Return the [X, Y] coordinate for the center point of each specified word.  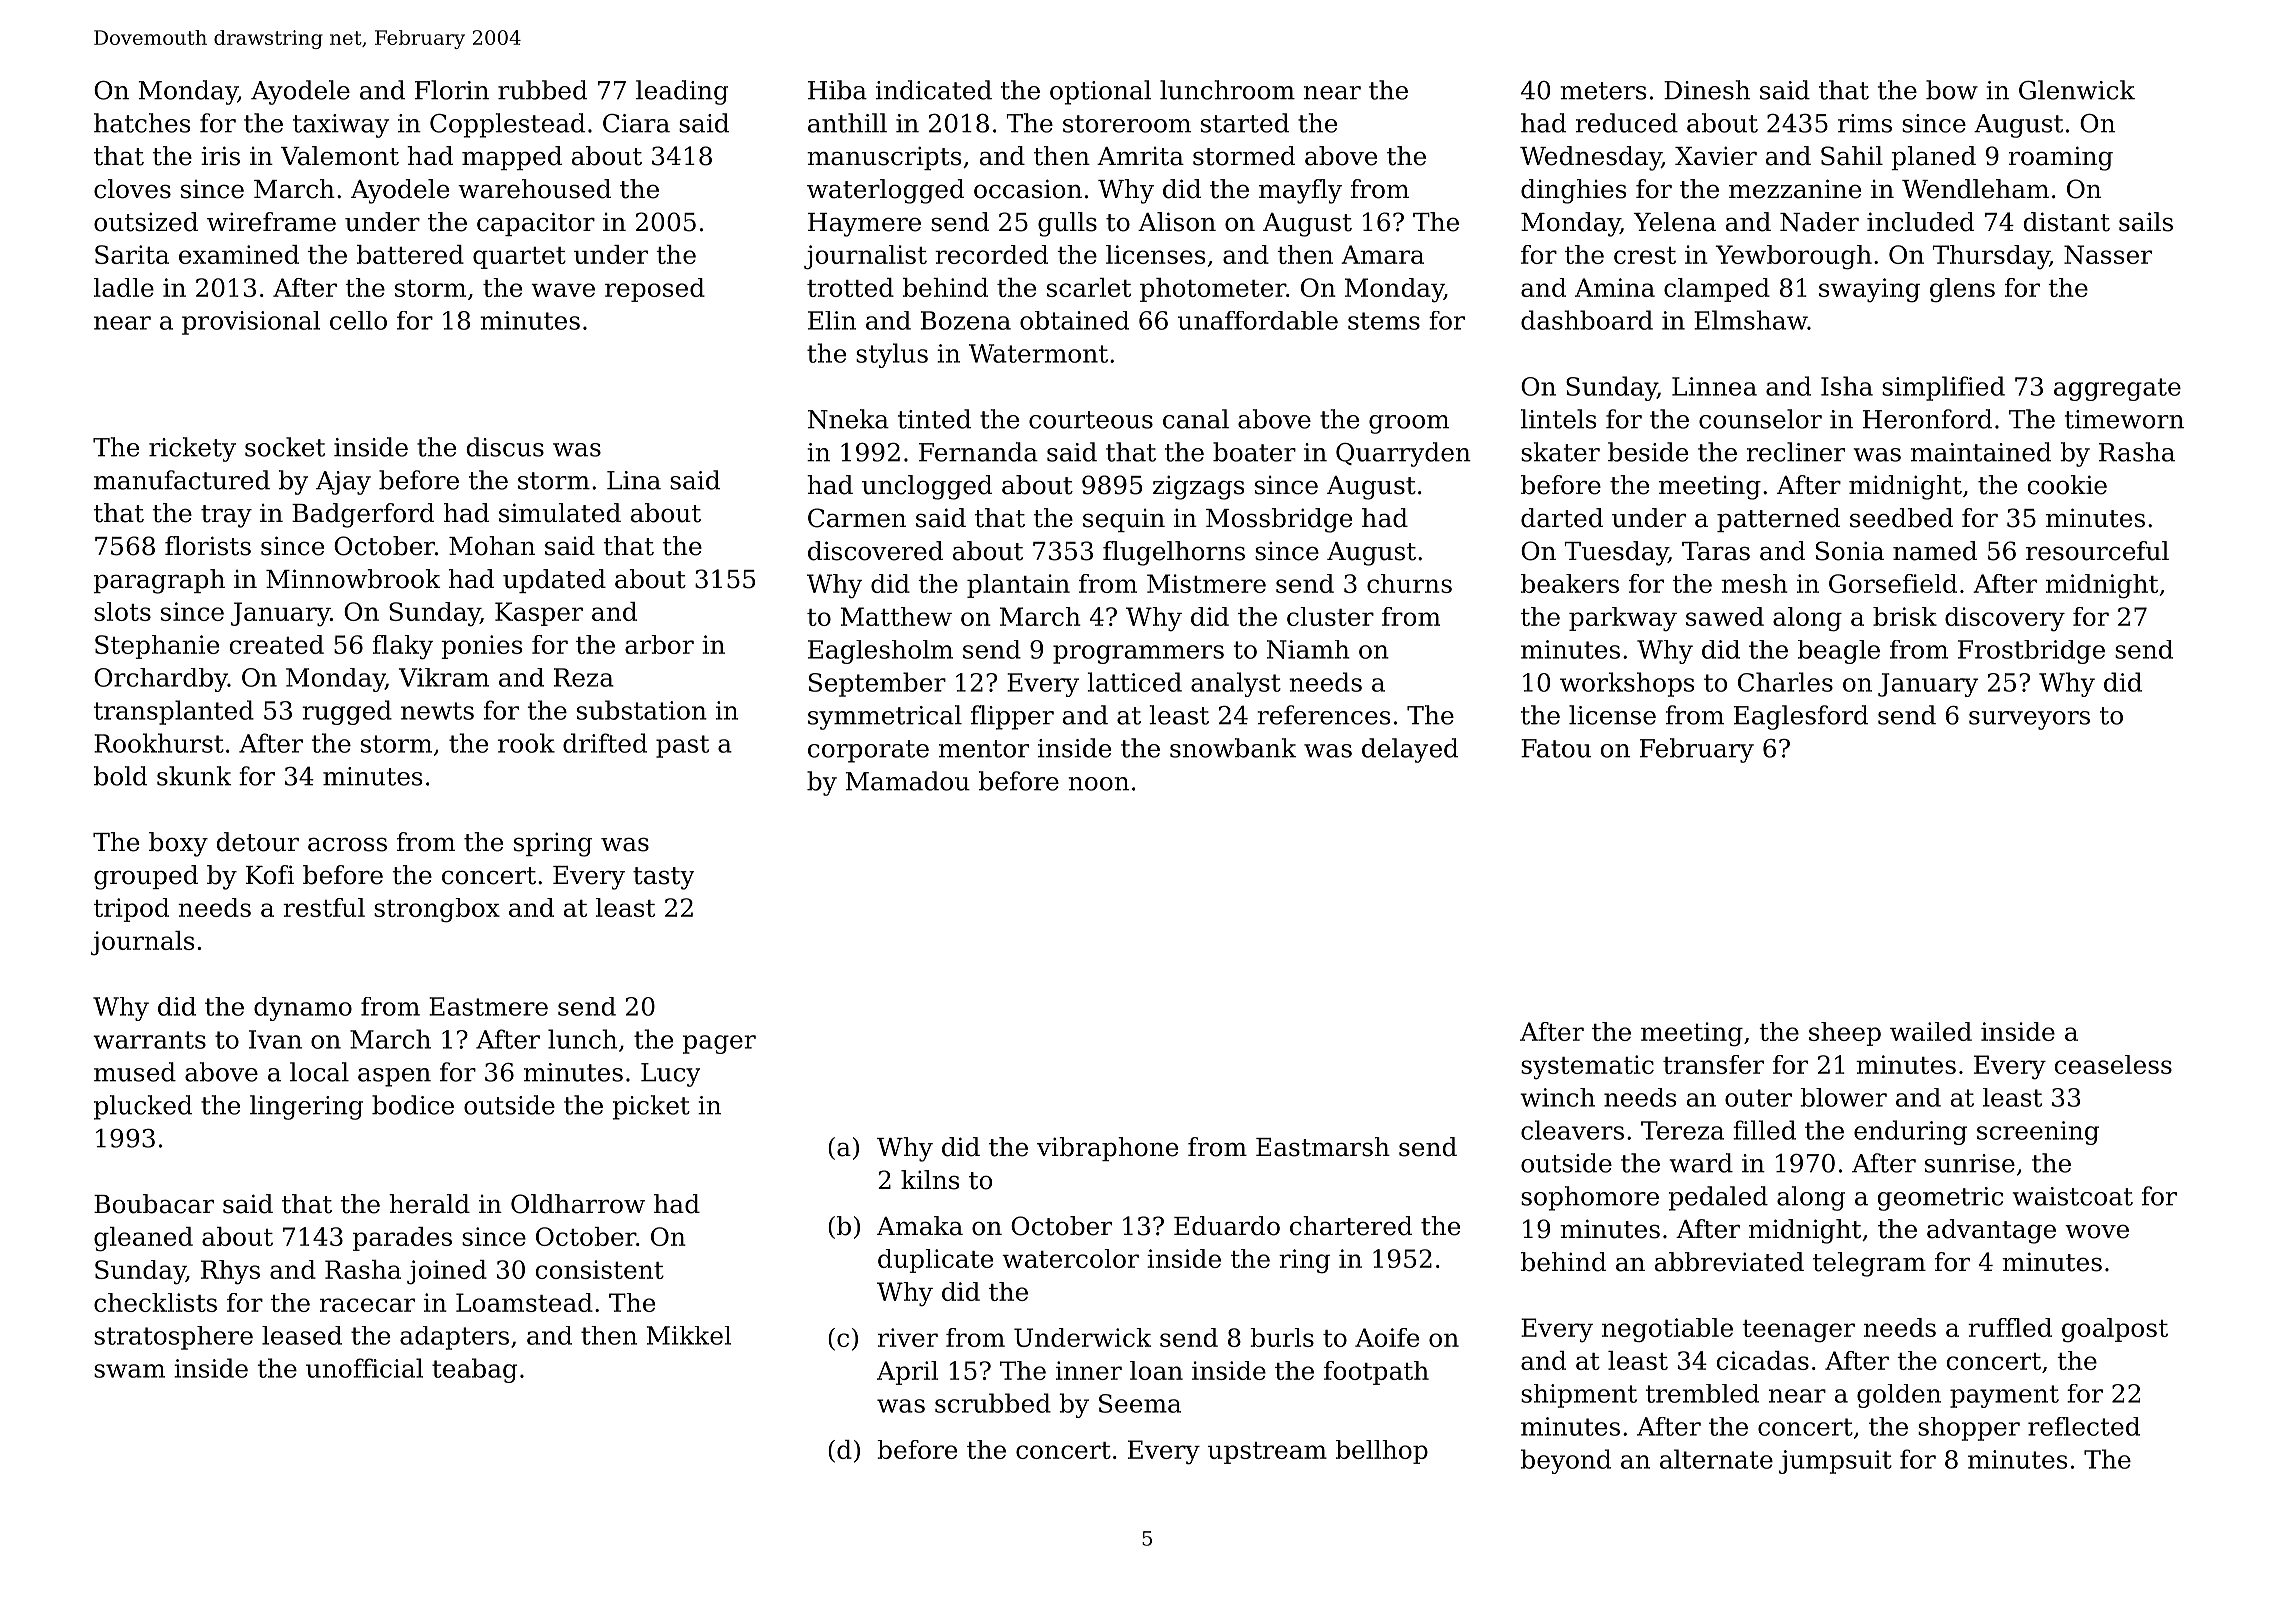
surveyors [2029, 720]
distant [2066, 222]
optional [1100, 92]
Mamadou [908, 781]
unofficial [364, 1368]
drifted [605, 743]
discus [505, 447]
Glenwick [2077, 90]
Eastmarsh [1323, 1147]
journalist [865, 257]
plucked [143, 1107]
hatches [142, 123]
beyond [1566, 1461]
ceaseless [2113, 1064]
